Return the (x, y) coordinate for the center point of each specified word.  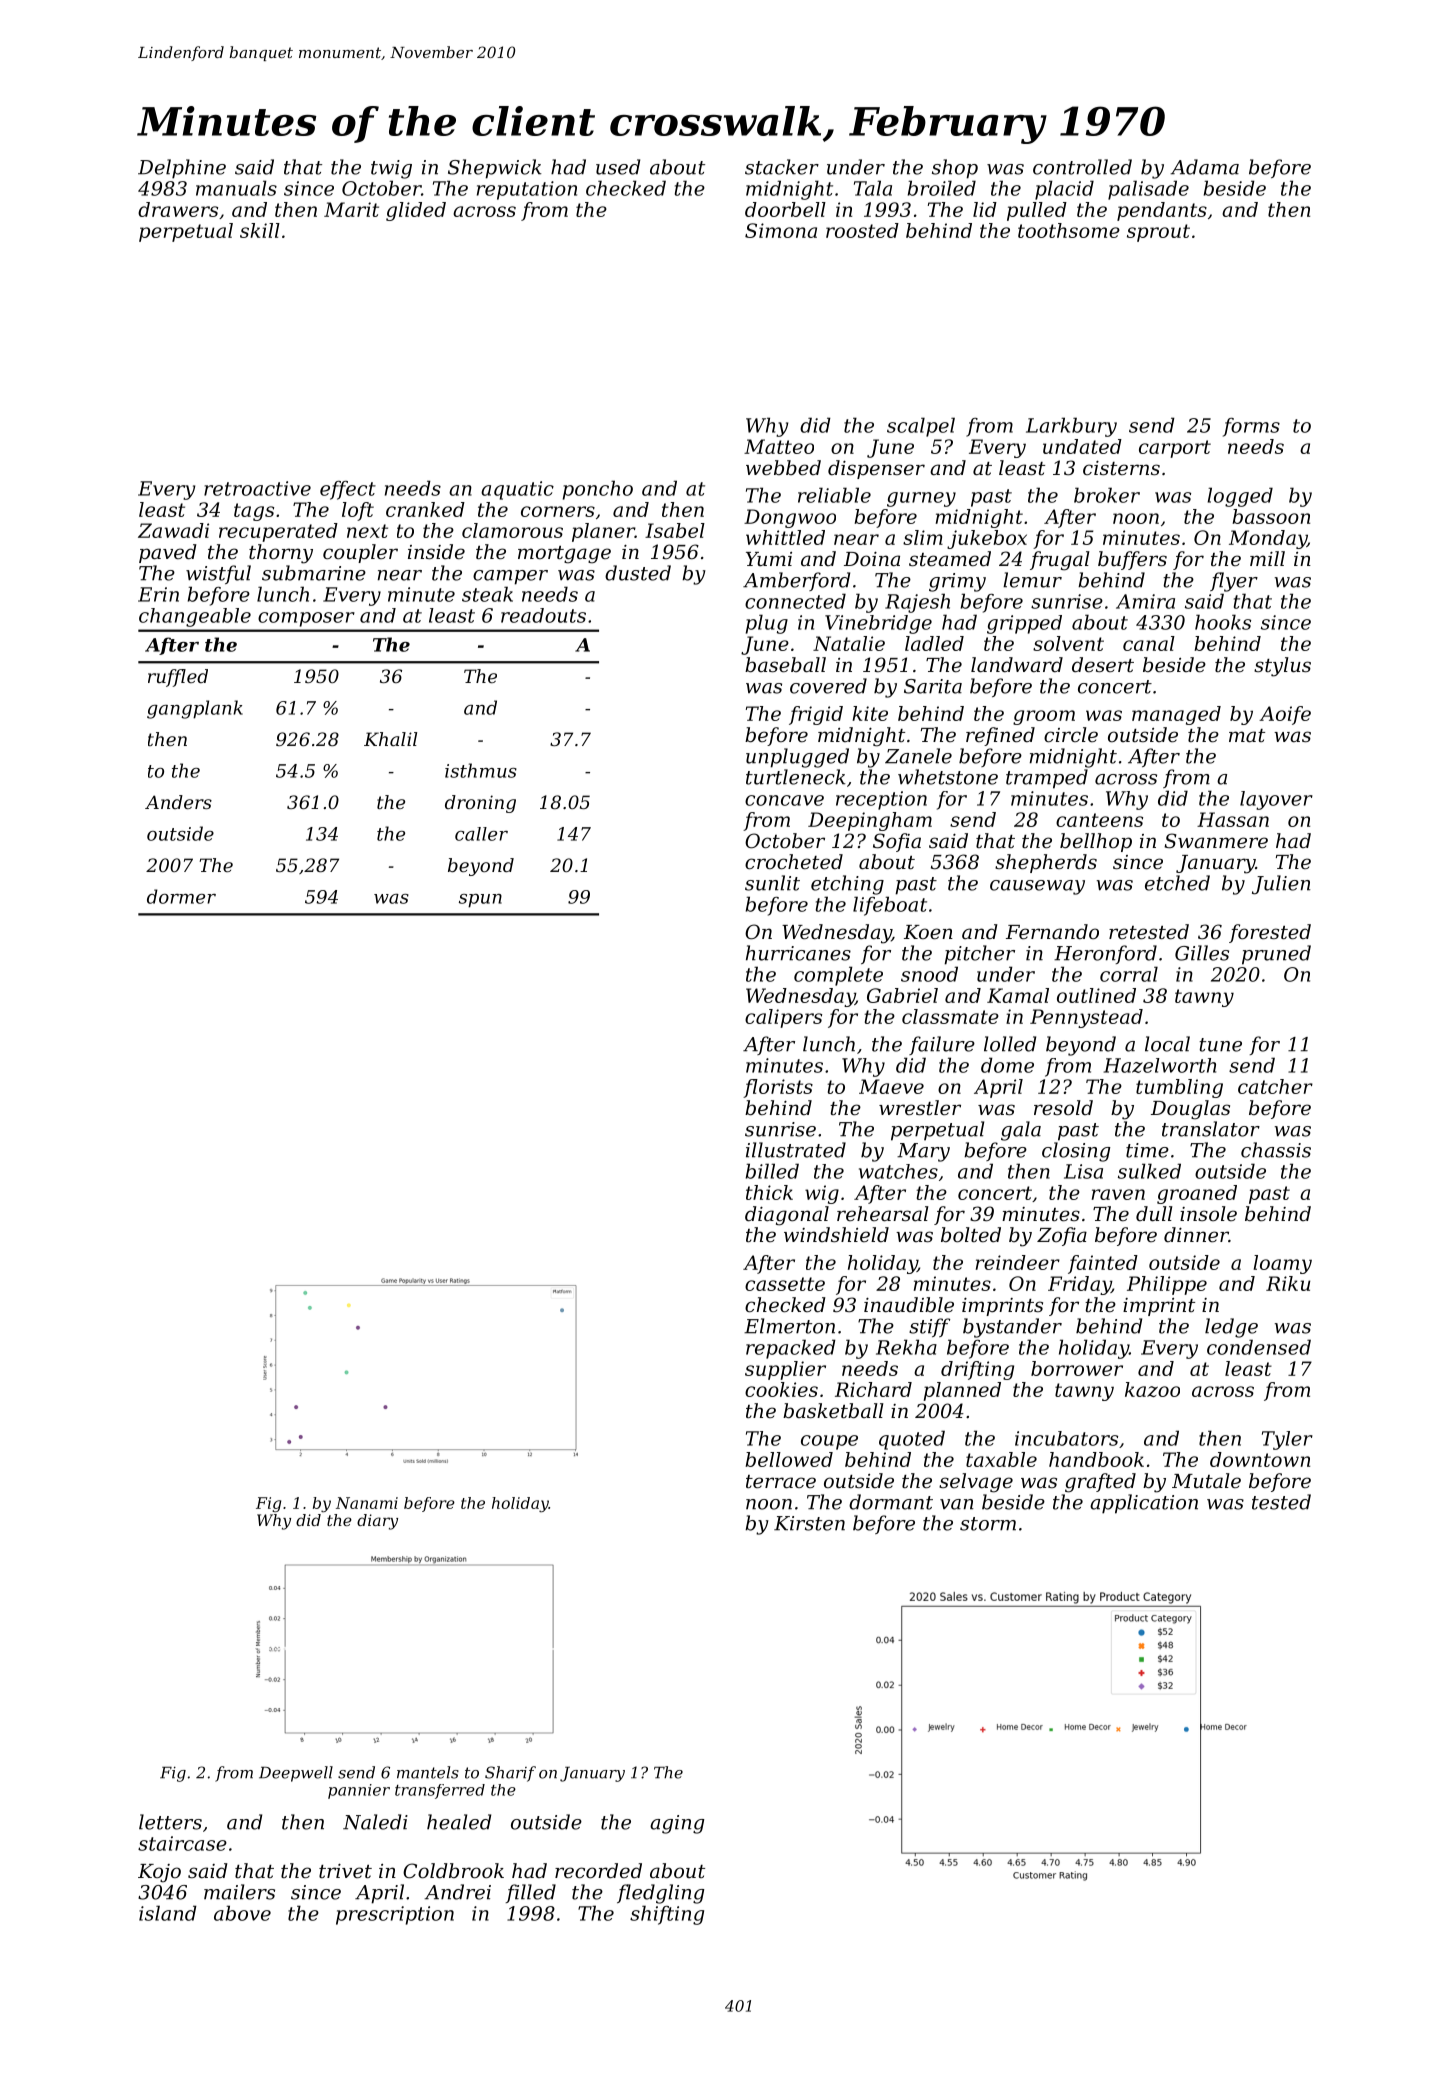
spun (480, 901)
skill (260, 230)
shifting (667, 1915)
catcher (1275, 1086)
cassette (785, 1284)
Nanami (367, 1503)
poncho (598, 490)
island (168, 1913)
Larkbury (1071, 427)
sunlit (772, 883)
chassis (1276, 1150)
